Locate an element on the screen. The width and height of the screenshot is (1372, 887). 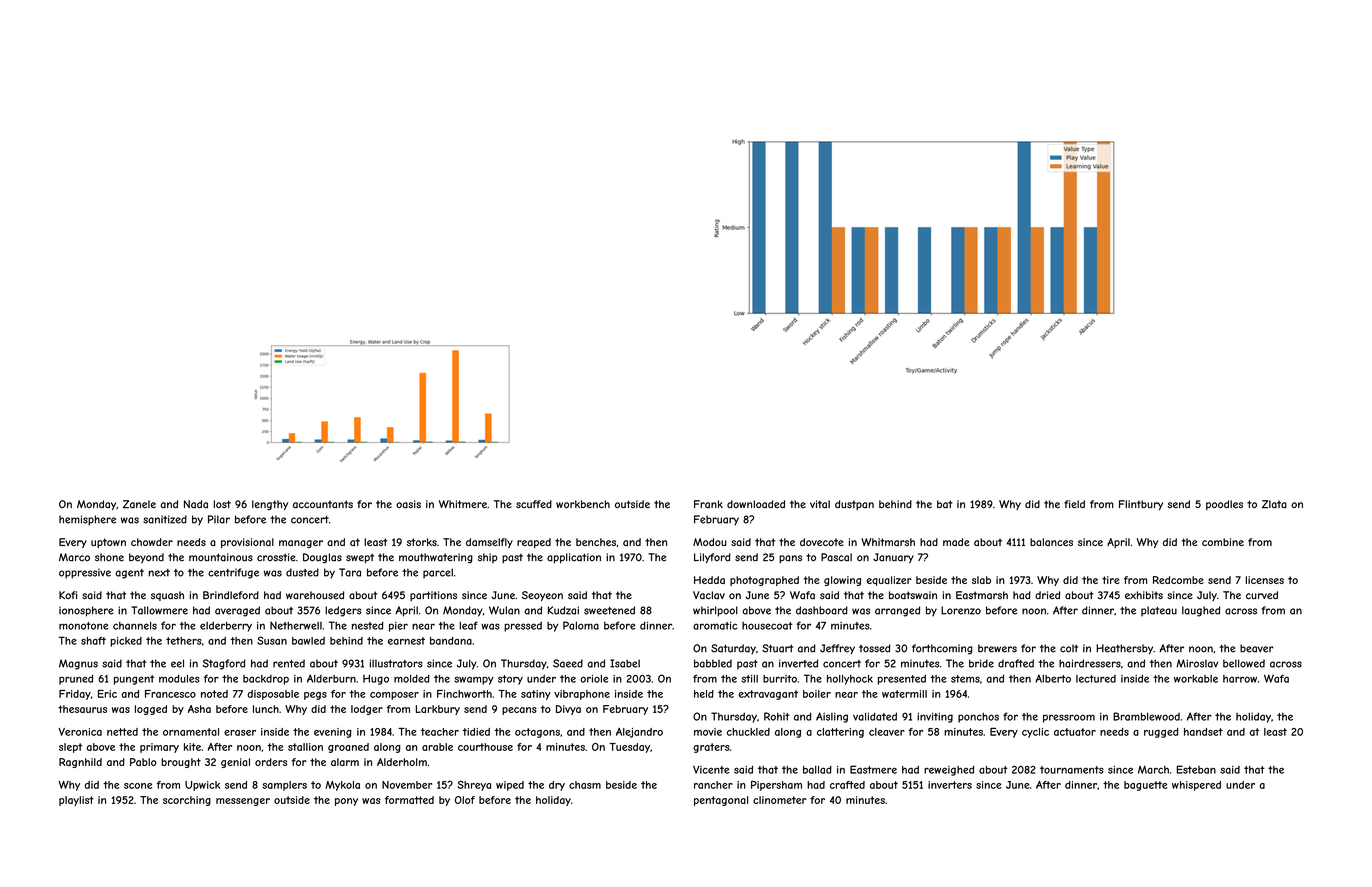
formatted is located at coordinates (409, 800).
